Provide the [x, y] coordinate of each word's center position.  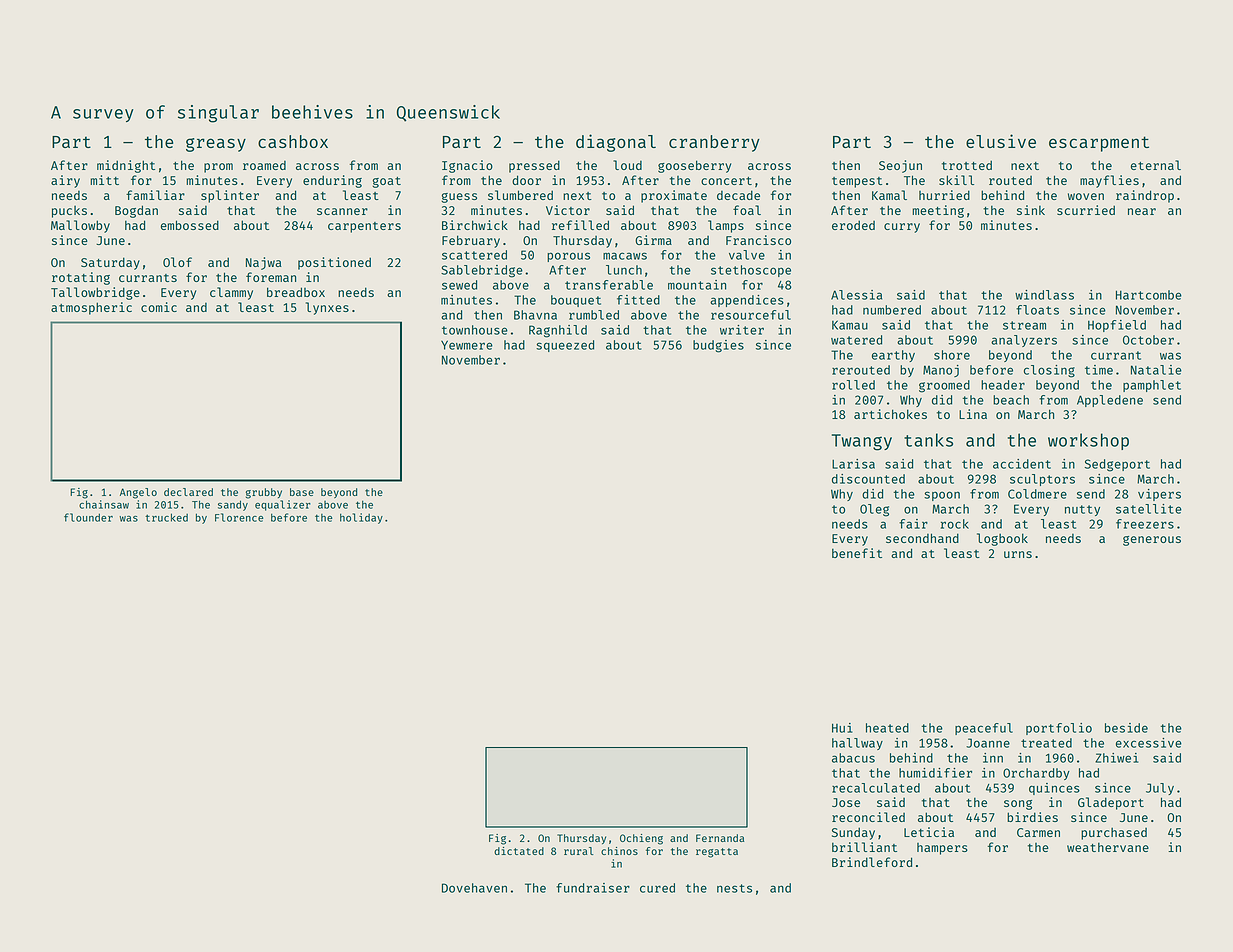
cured [657, 888]
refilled [580, 225]
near [1142, 211]
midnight [126, 166]
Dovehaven [474, 888]
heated [887, 728]
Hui [842, 728]
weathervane [1108, 847]
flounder [88, 517]
